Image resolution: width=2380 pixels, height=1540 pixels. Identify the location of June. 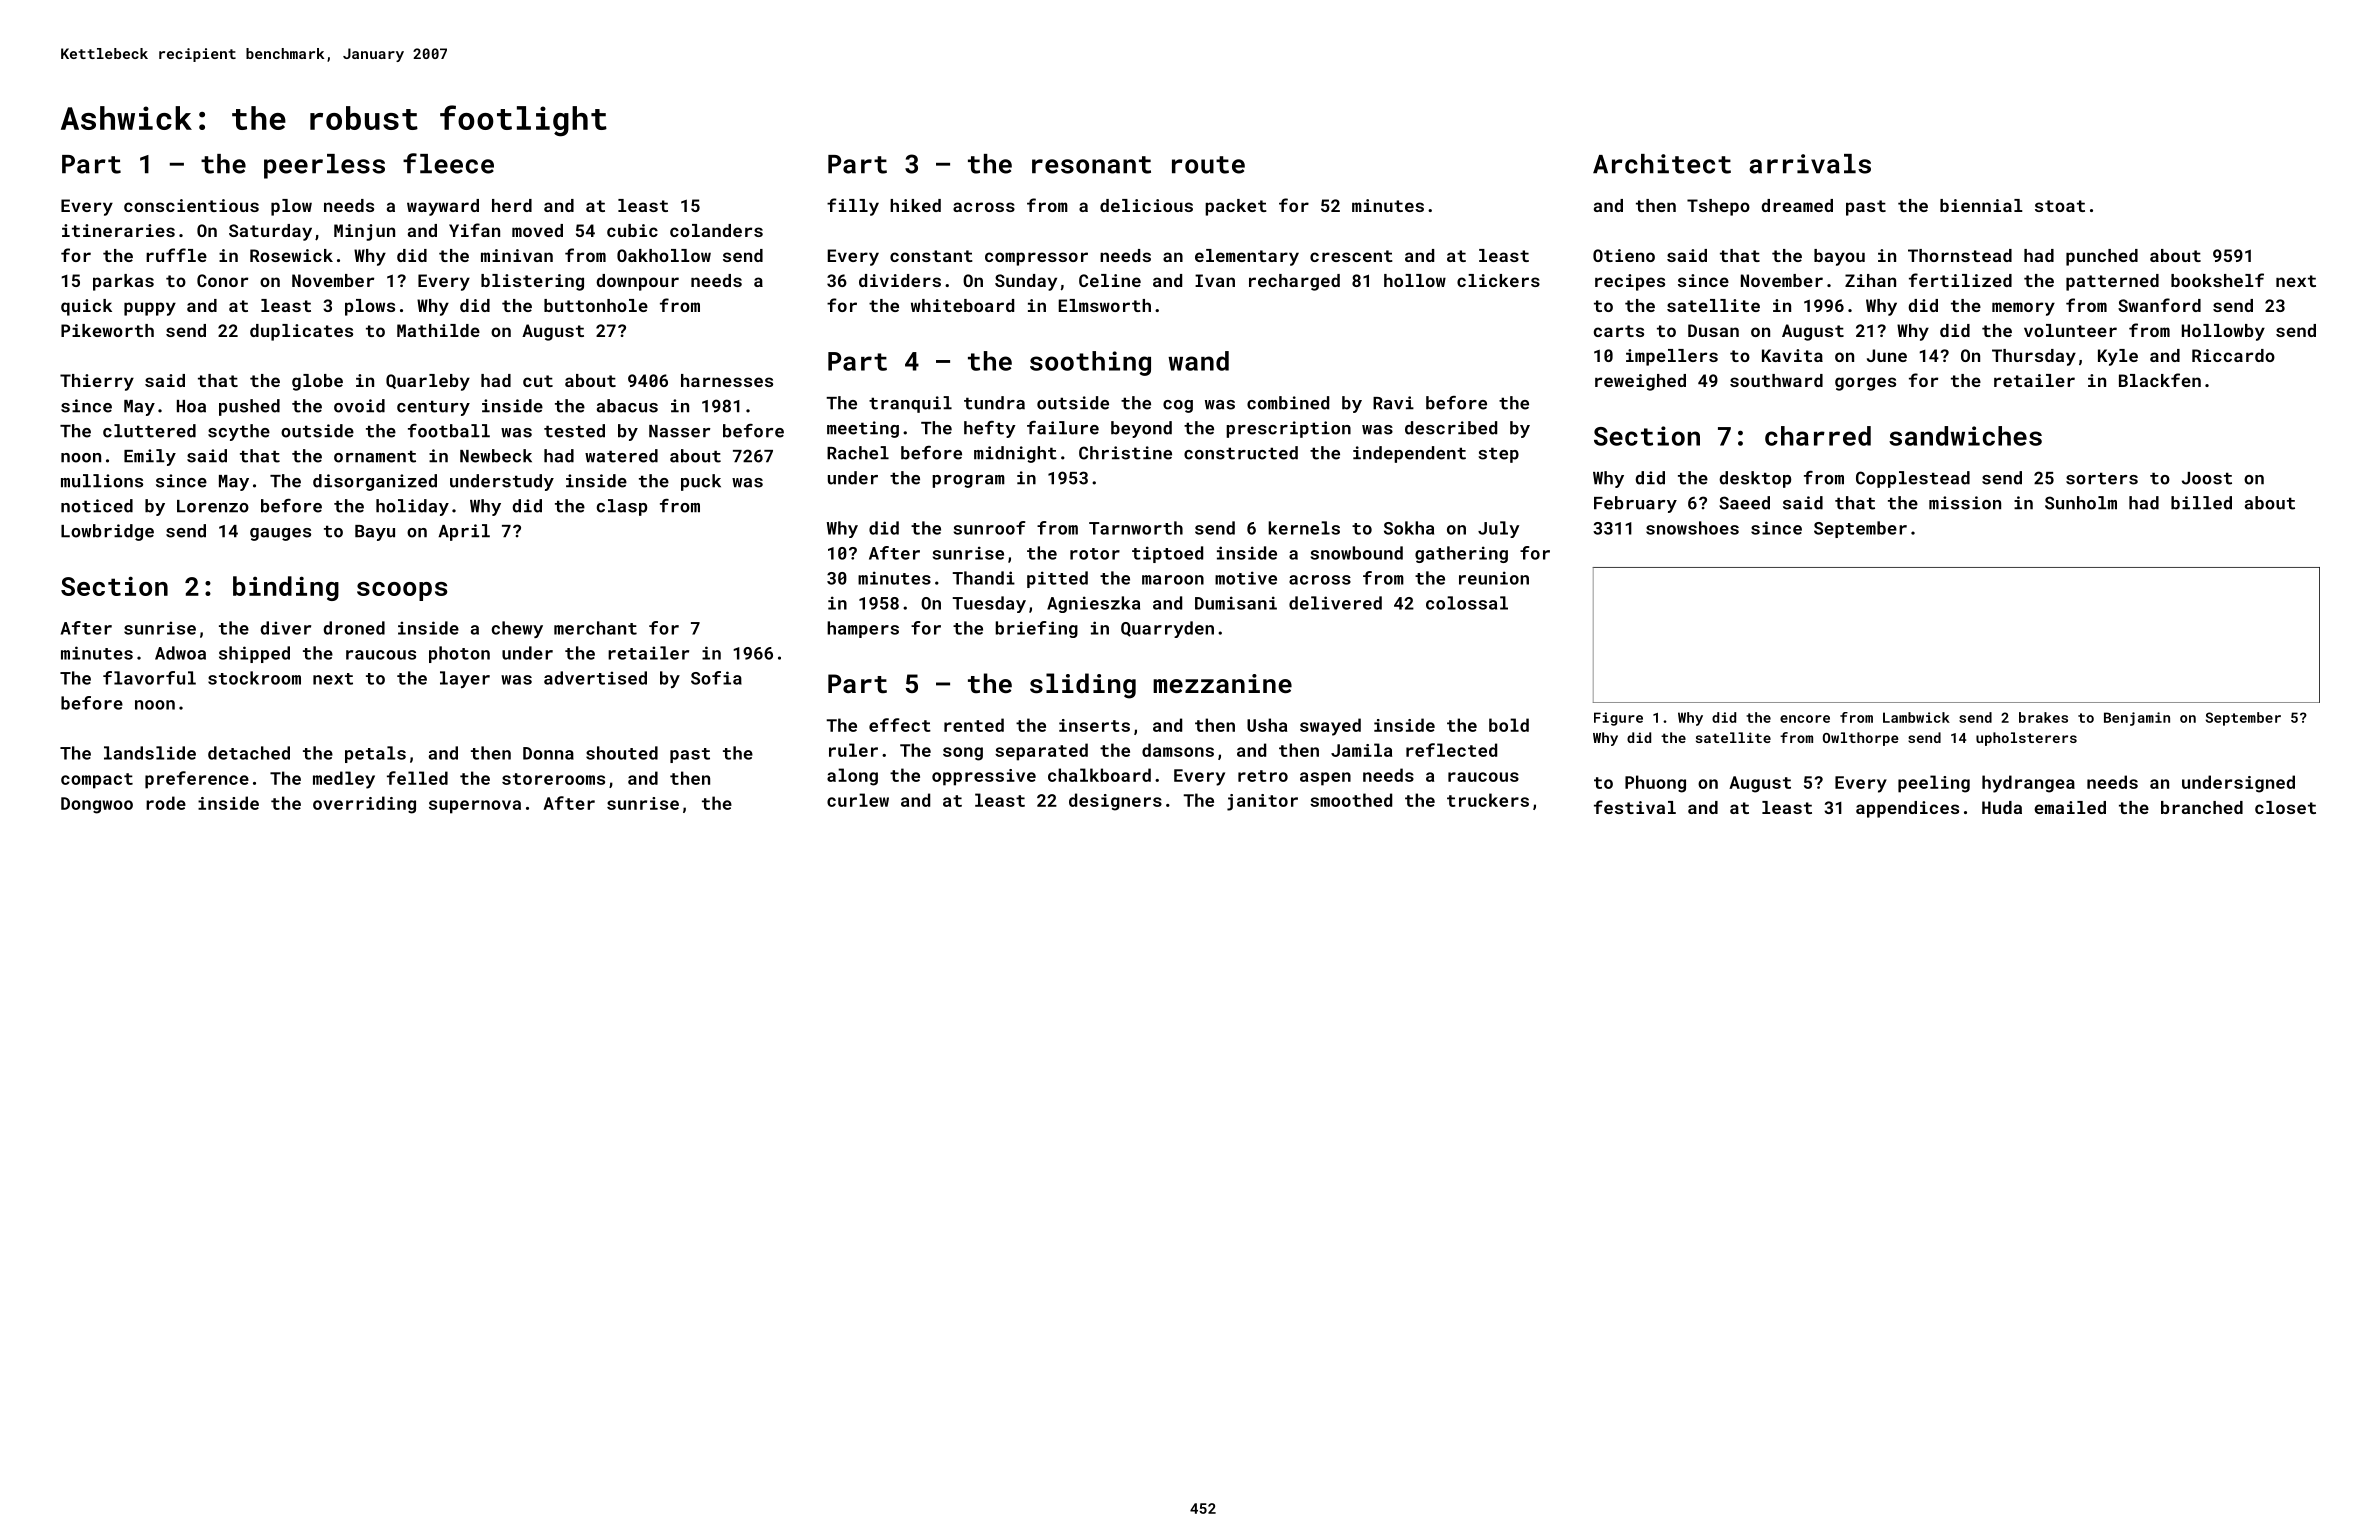
(1887, 355).
